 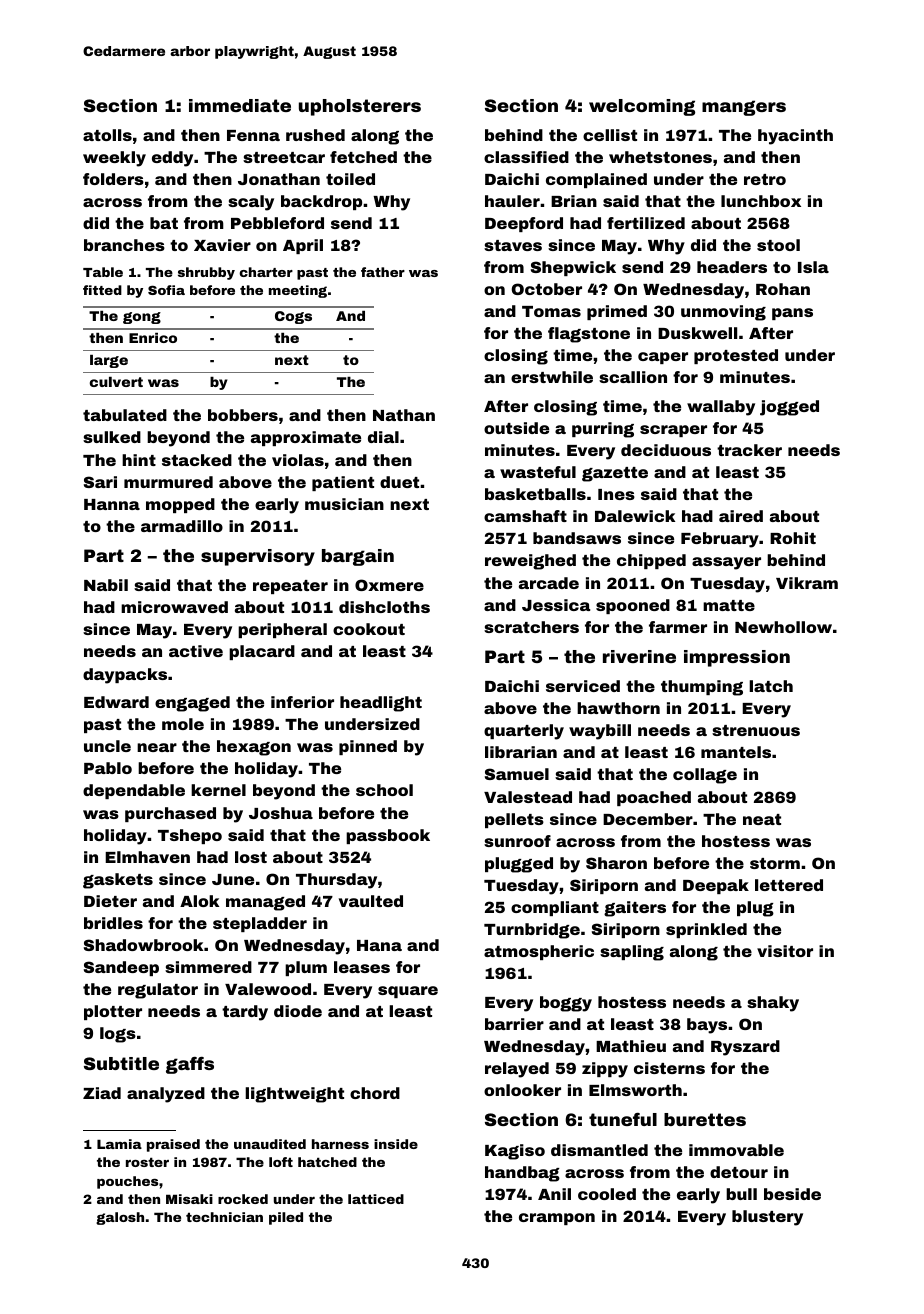 I want to click on shrubby, so click(x=206, y=273).
